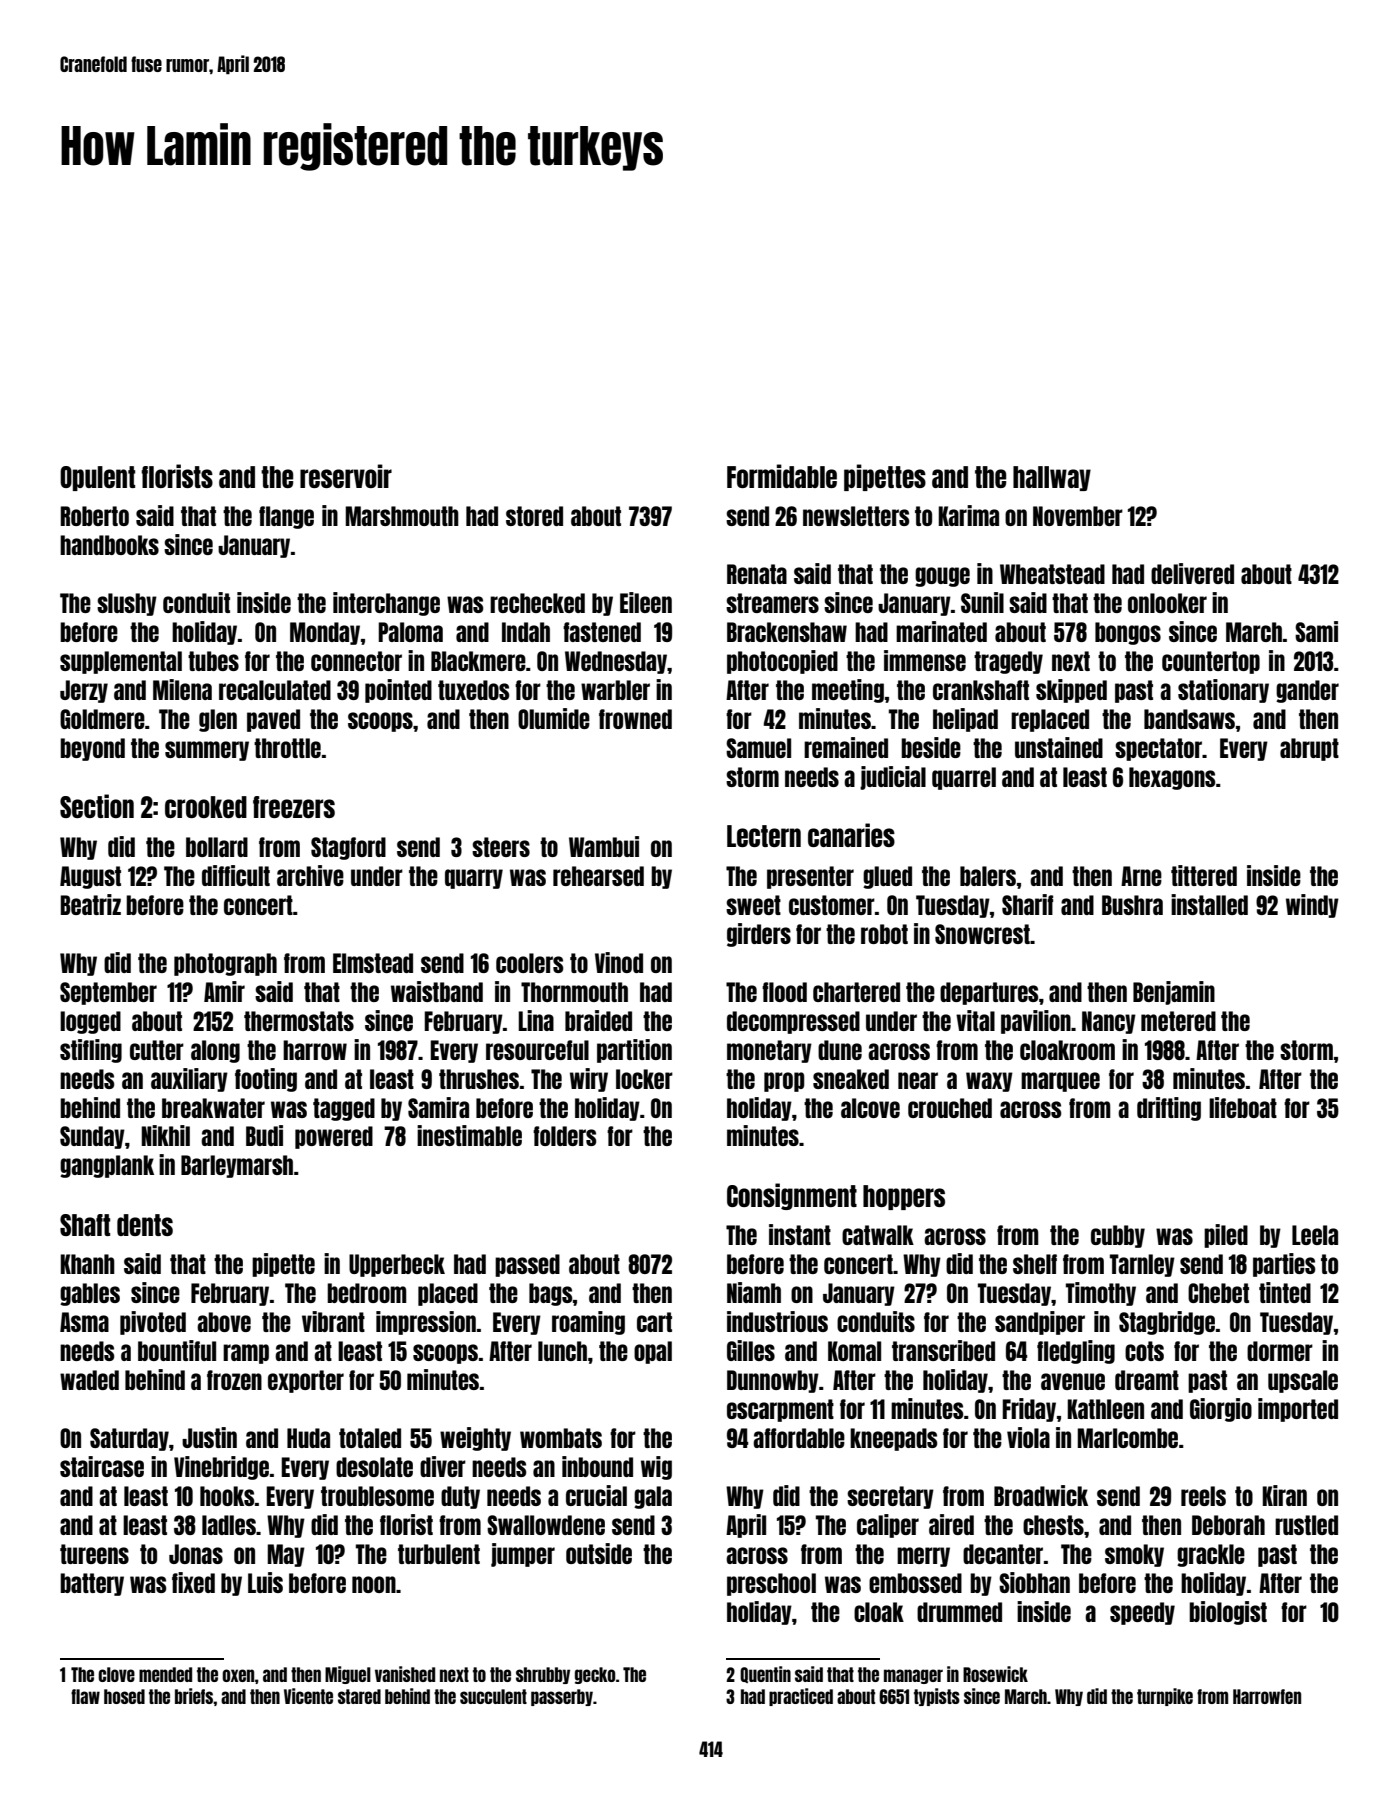 The image size is (1399, 1810). What do you see at coordinates (194, 1696) in the screenshot?
I see `briefs` at bounding box center [194, 1696].
